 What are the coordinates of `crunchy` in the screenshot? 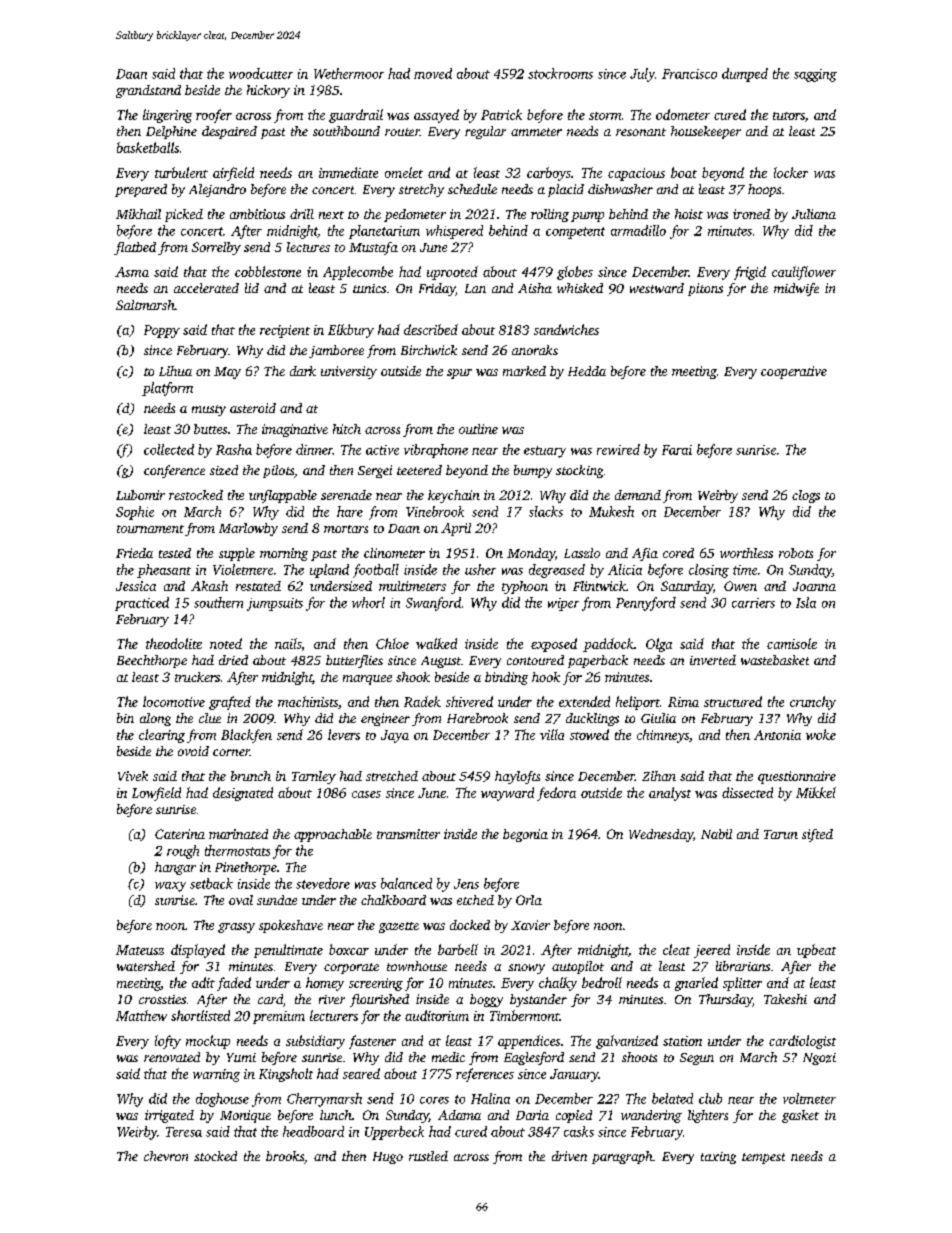 It's located at (813, 703).
